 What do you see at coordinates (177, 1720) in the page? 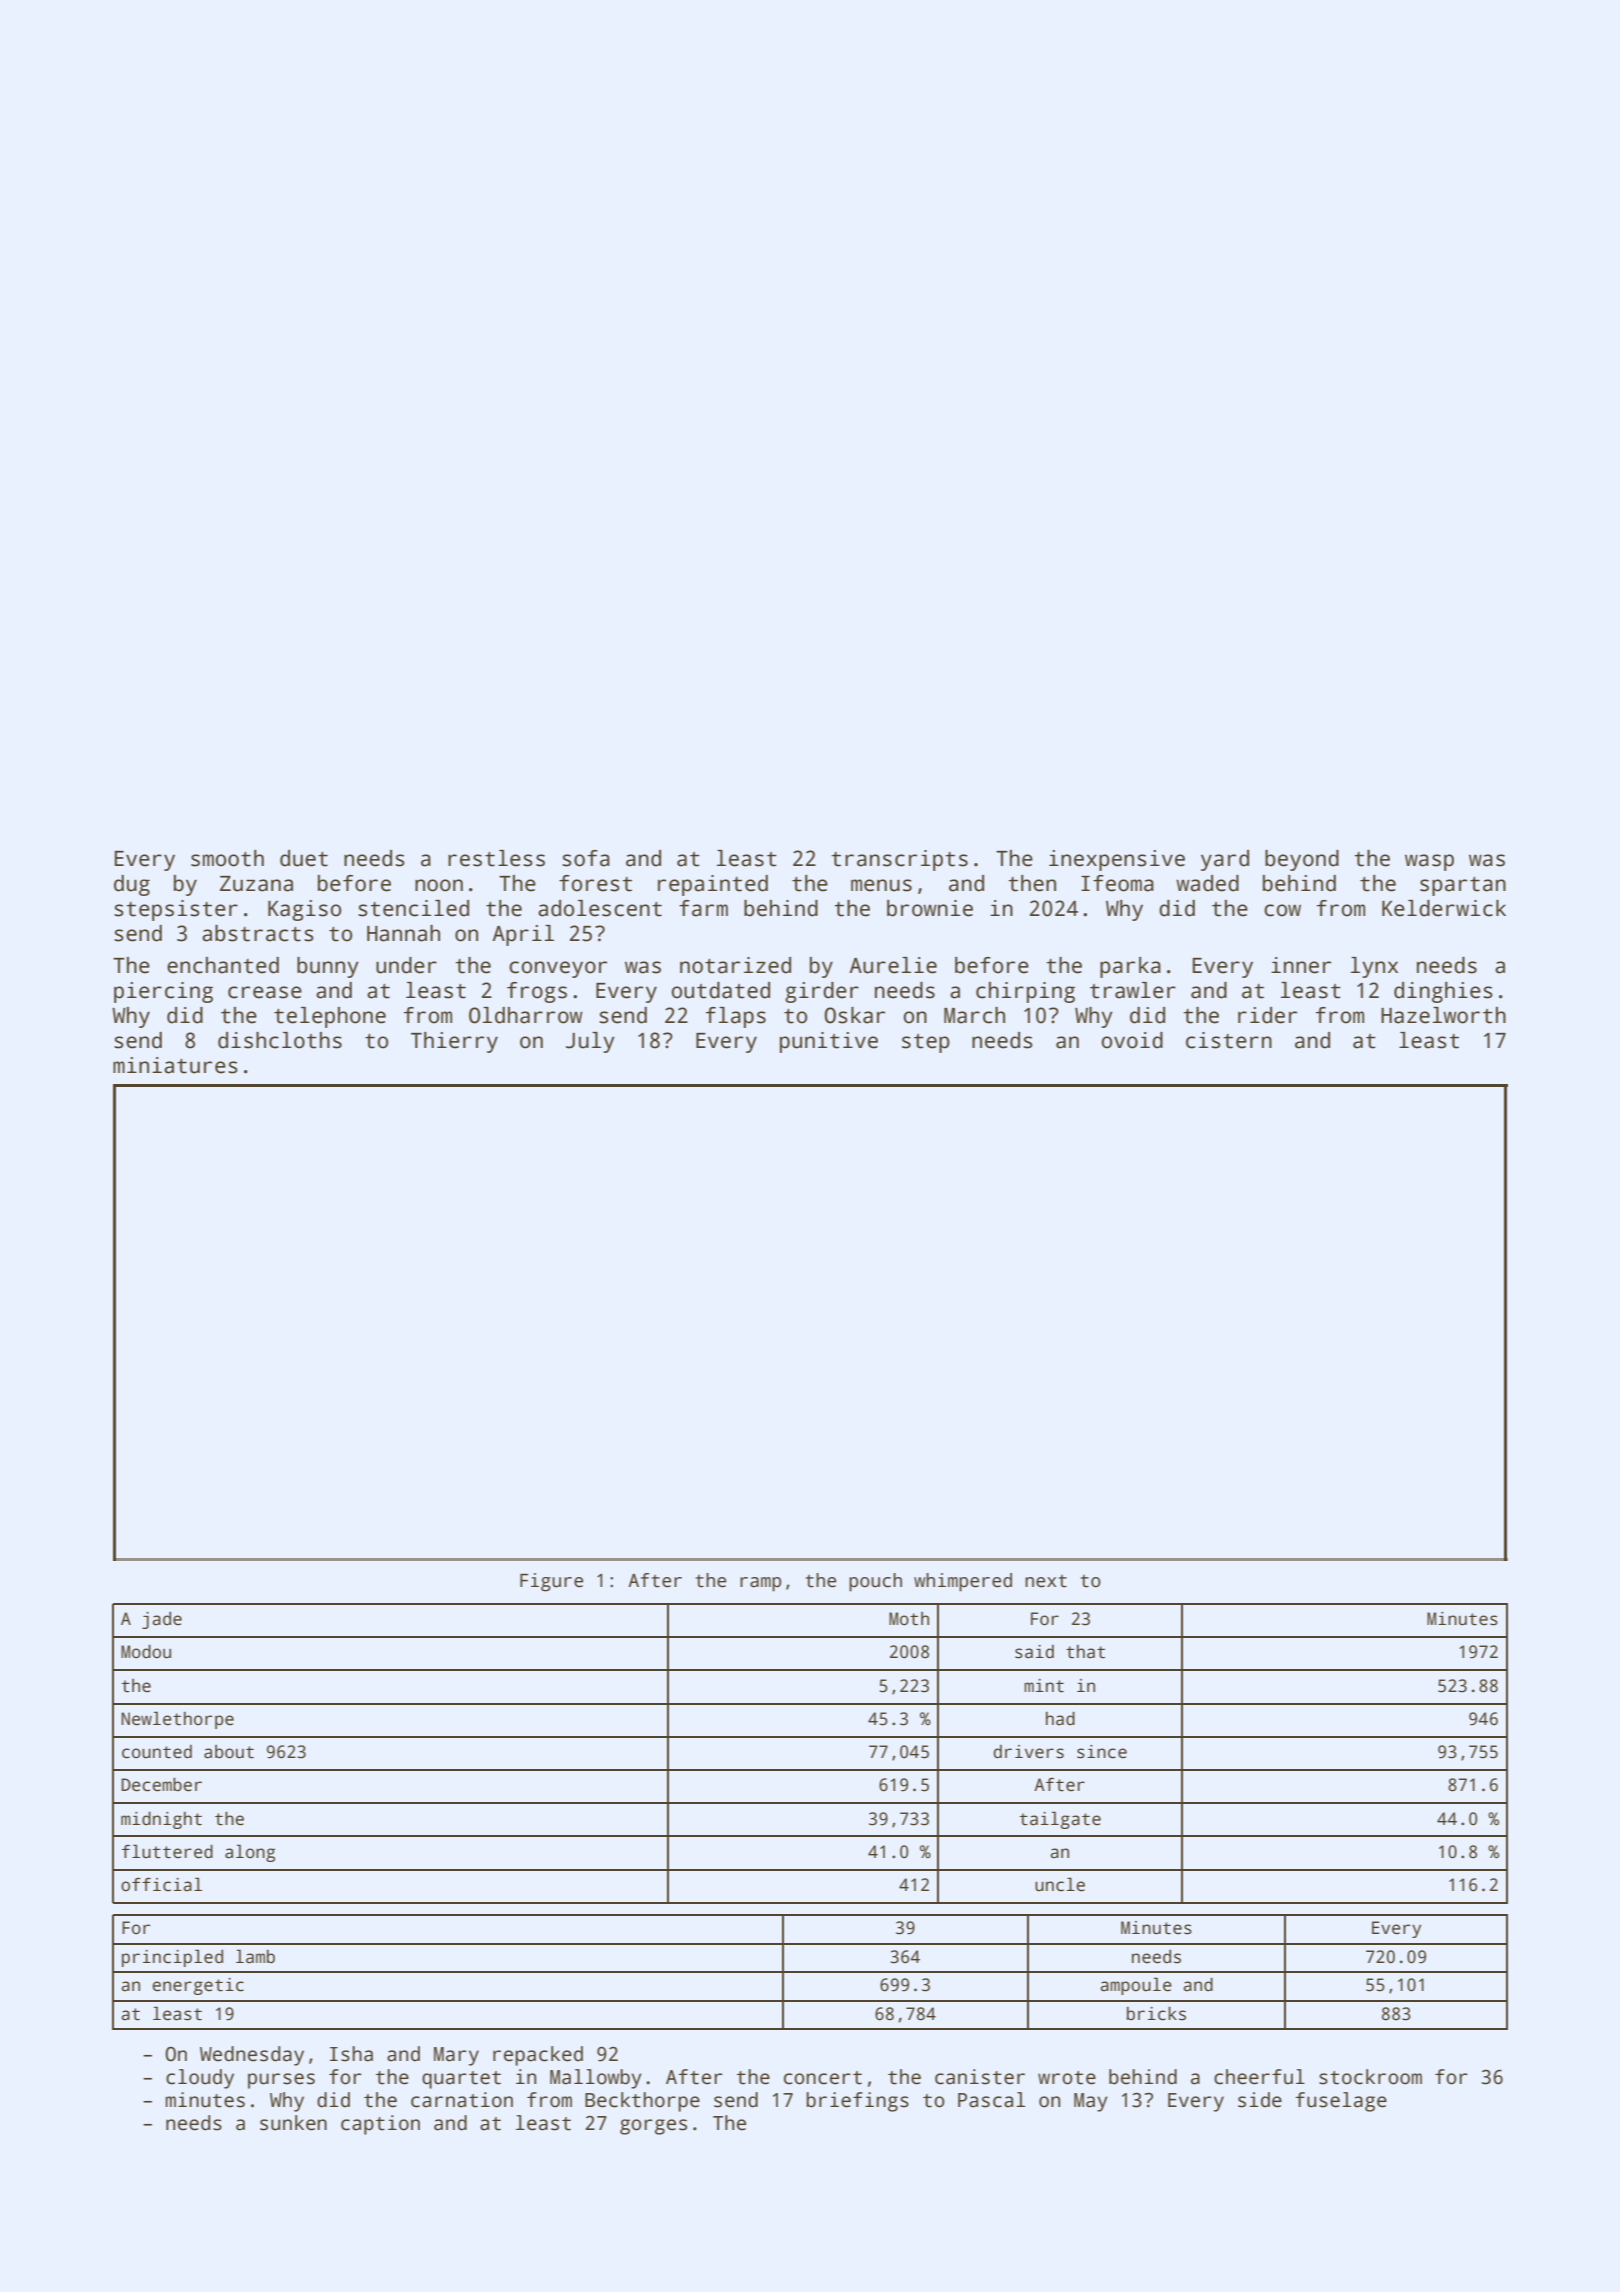
I see `Newlethorpe` at bounding box center [177, 1720].
